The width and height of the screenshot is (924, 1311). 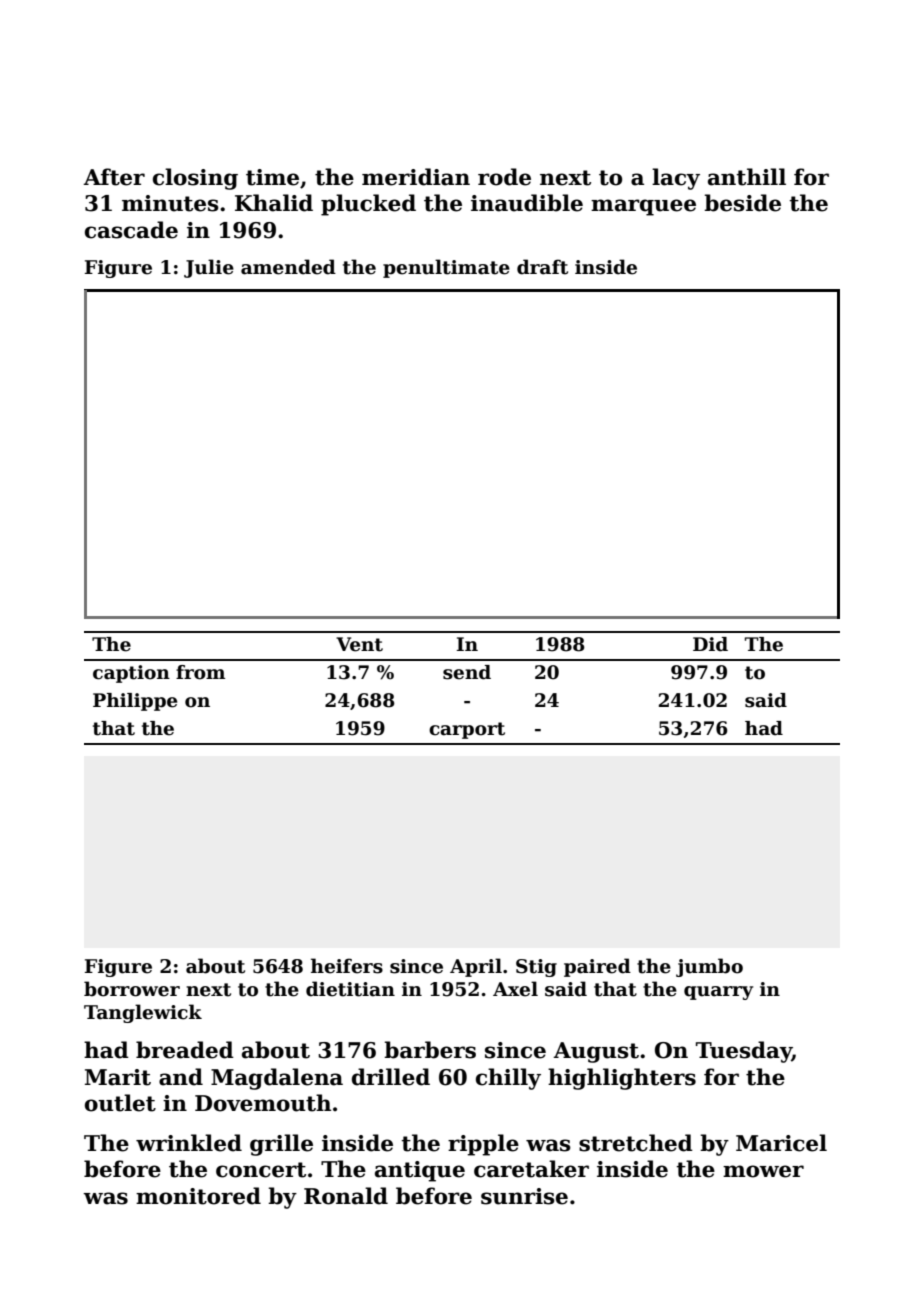 What do you see at coordinates (643, 207) in the screenshot?
I see `marquee` at bounding box center [643, 207].
